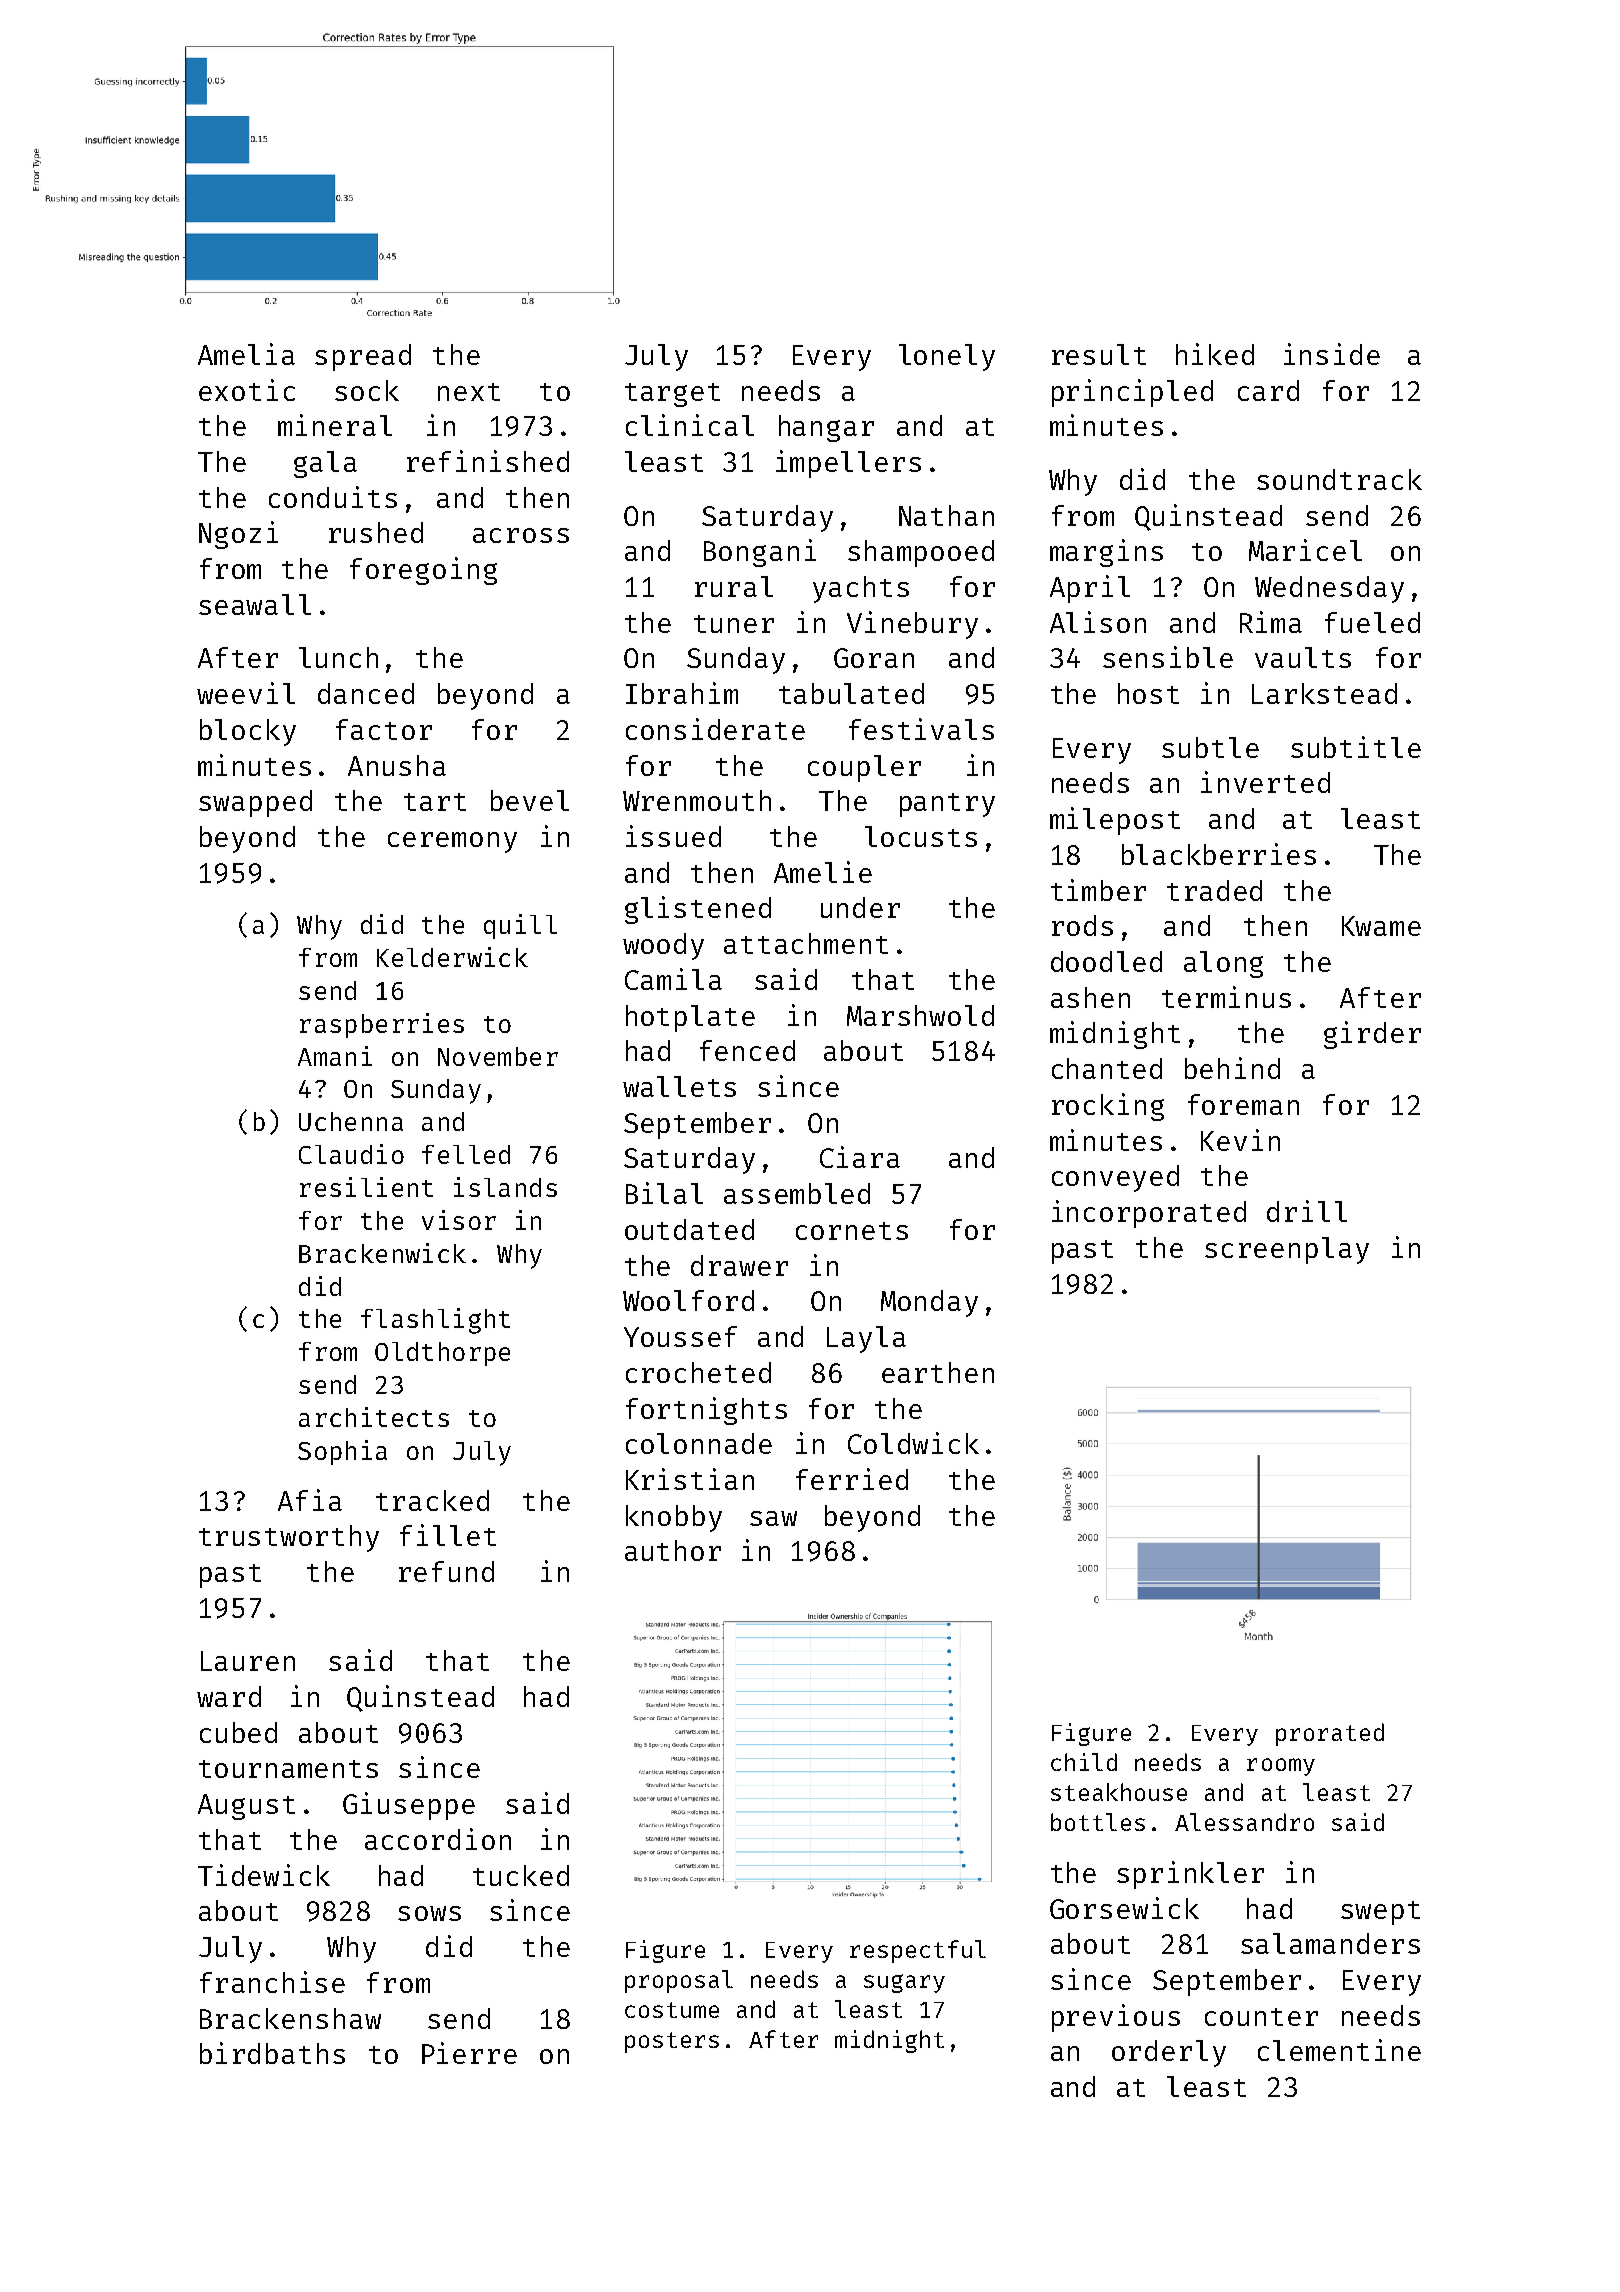 This document has width=1620, height=2292. Describe the element at coordinates (272, 2053) in the document. I see `birdbaths` at that location.
